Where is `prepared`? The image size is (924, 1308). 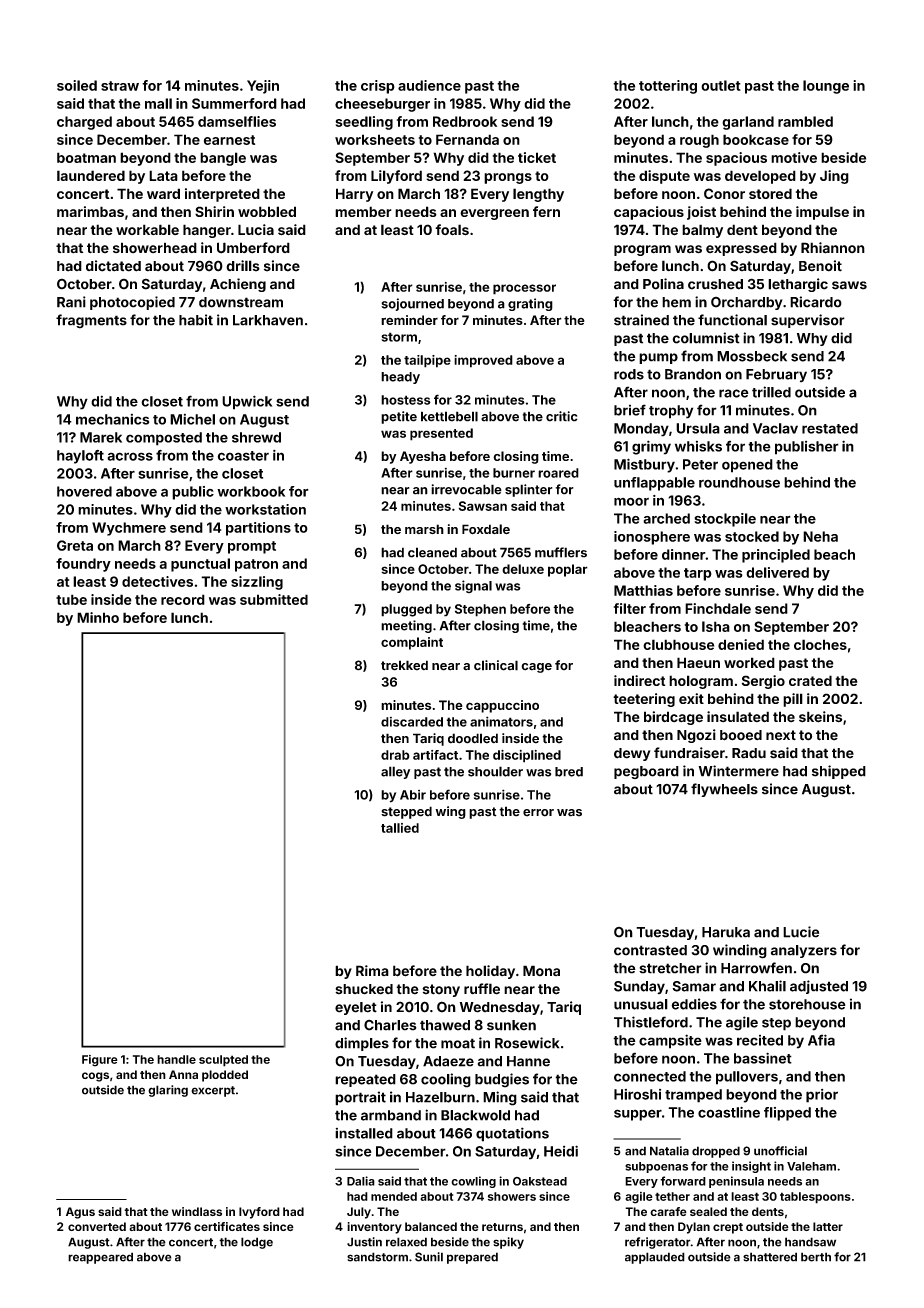 prepared is located at coordinates (472, 1258).
